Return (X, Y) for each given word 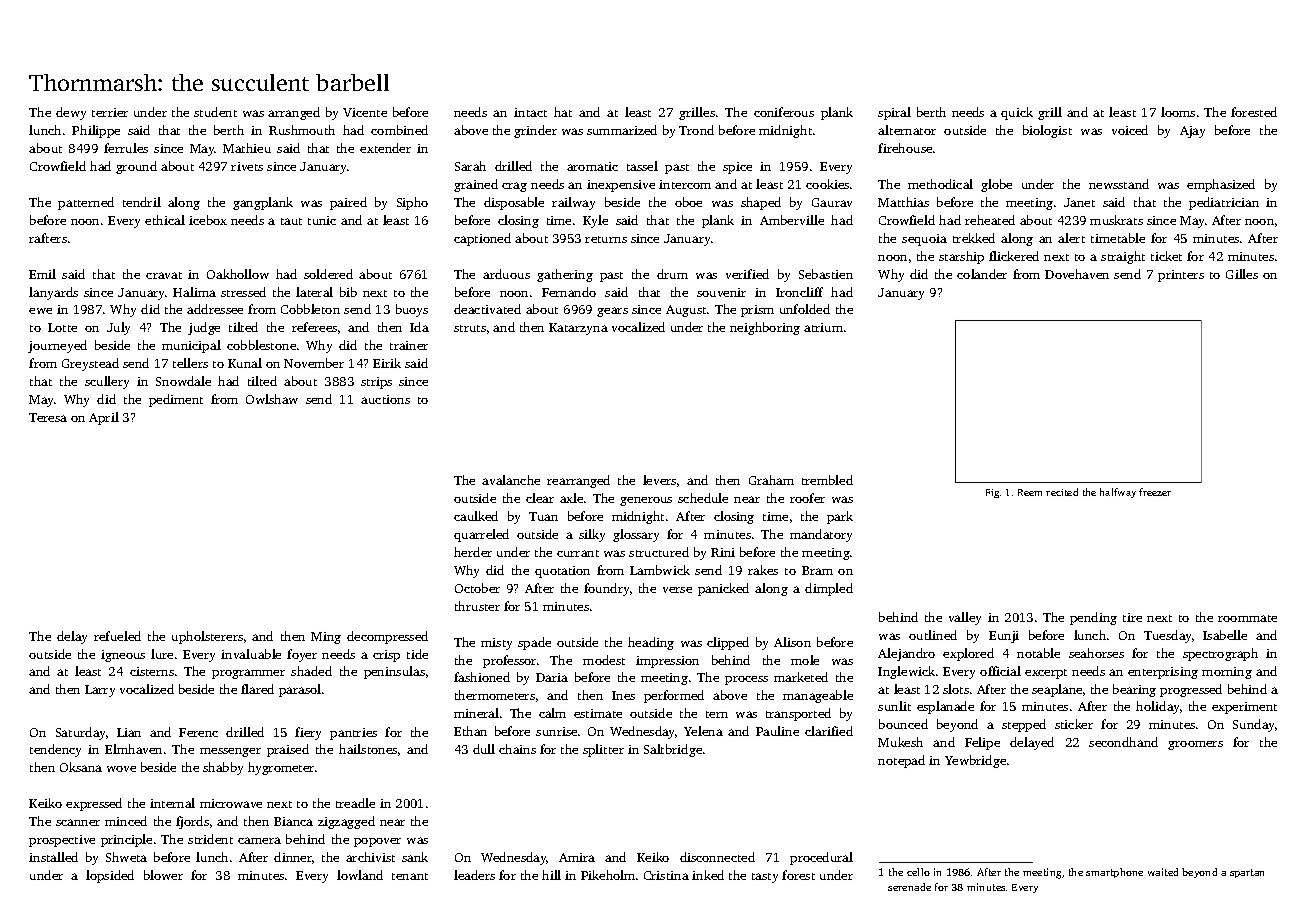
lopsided (110, 876)
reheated (990, 220)
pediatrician (1224, 203)
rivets (247, 166)
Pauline (777, 731)
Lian (129, 732)
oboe (688, 202)
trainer (409, 345)
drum (672, 274)
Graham (771, 480)
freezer (1155, 492)
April (104, 418)
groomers (1195, 745)
